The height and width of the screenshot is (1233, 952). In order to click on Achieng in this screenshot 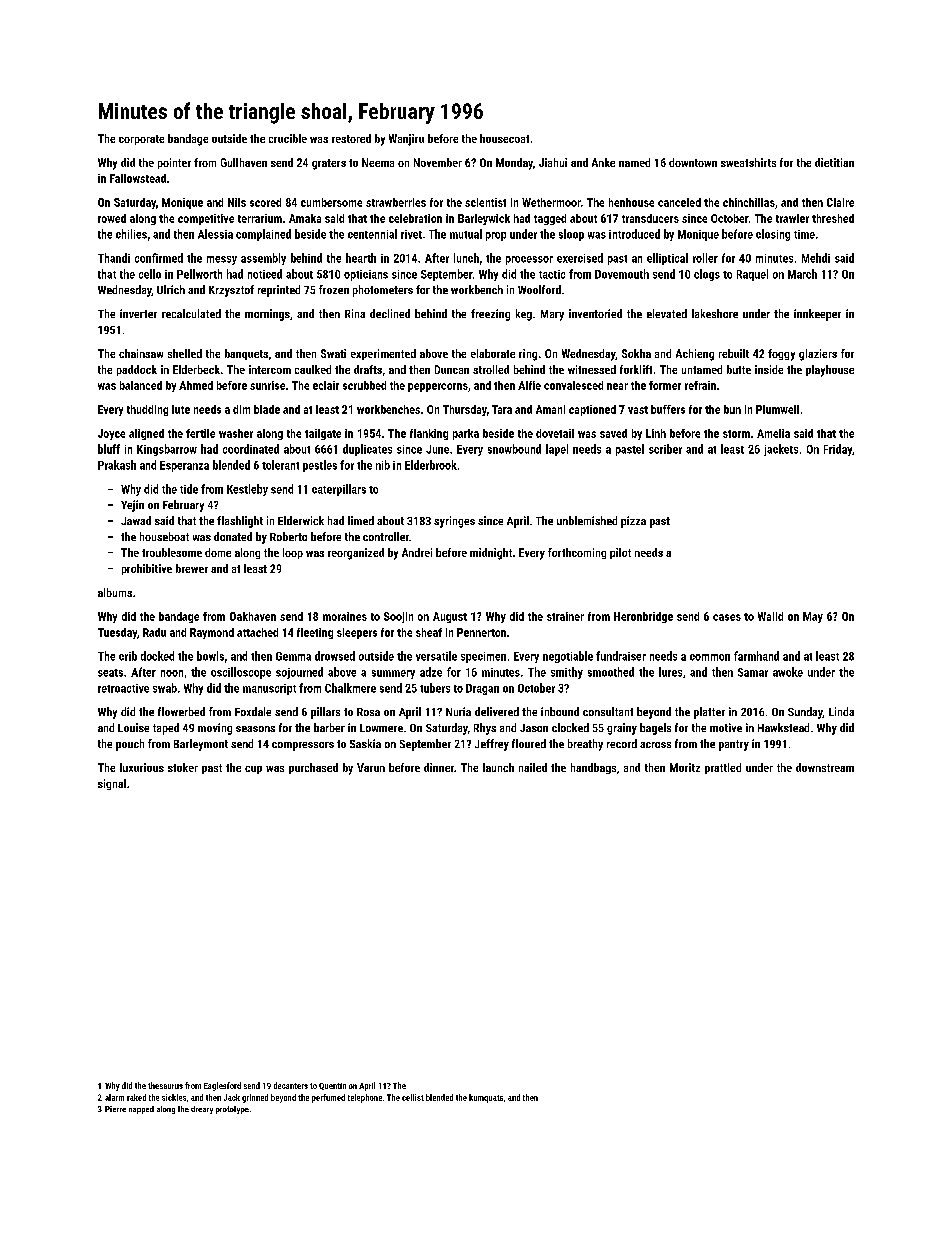, I will do `click(695, 355)`.
